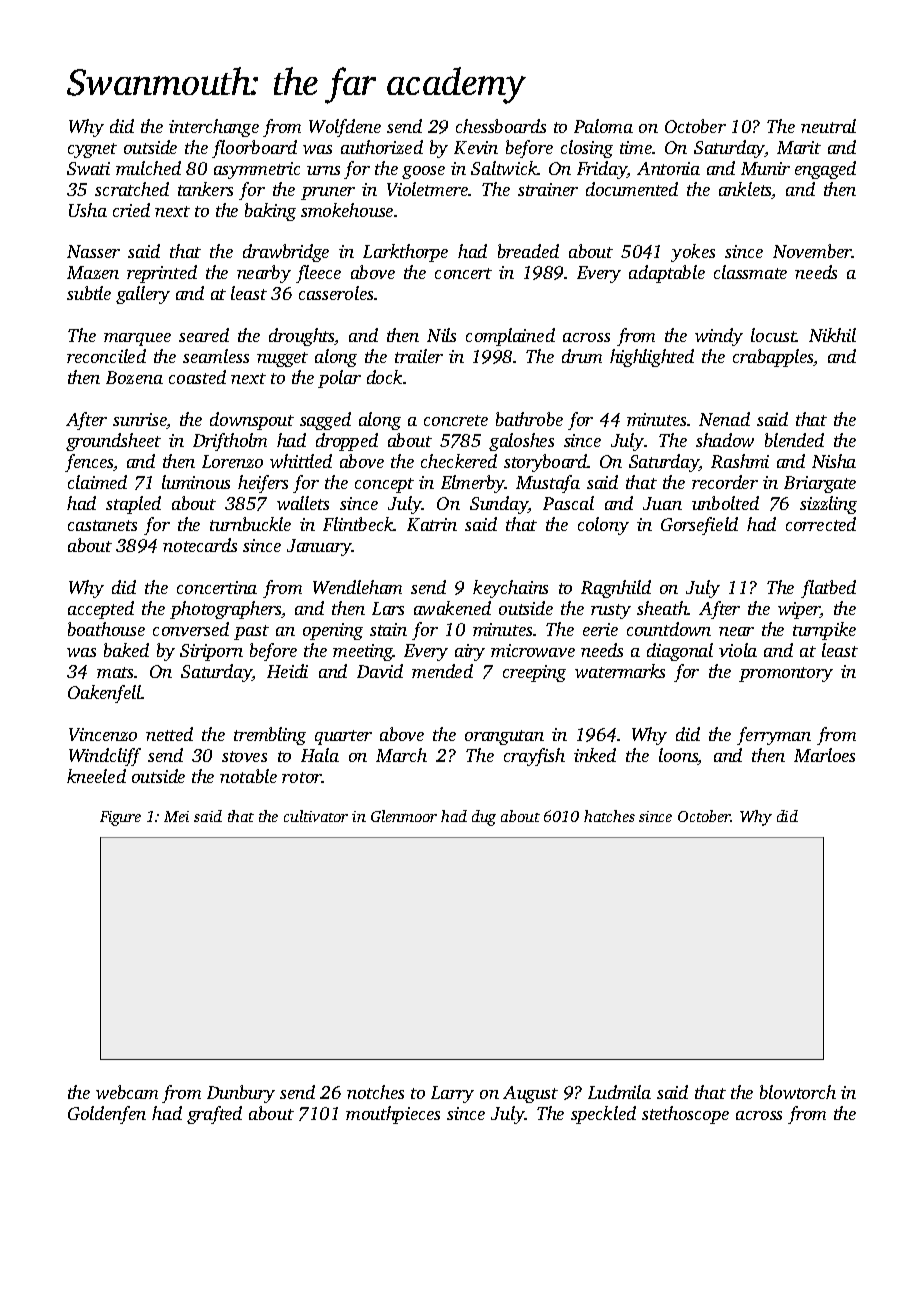 Image resolution: width=924 pixels, height=1311 pixels. Describe the element at coordinates (88, 210) in the screenshot. I see `Usha` at that location.
